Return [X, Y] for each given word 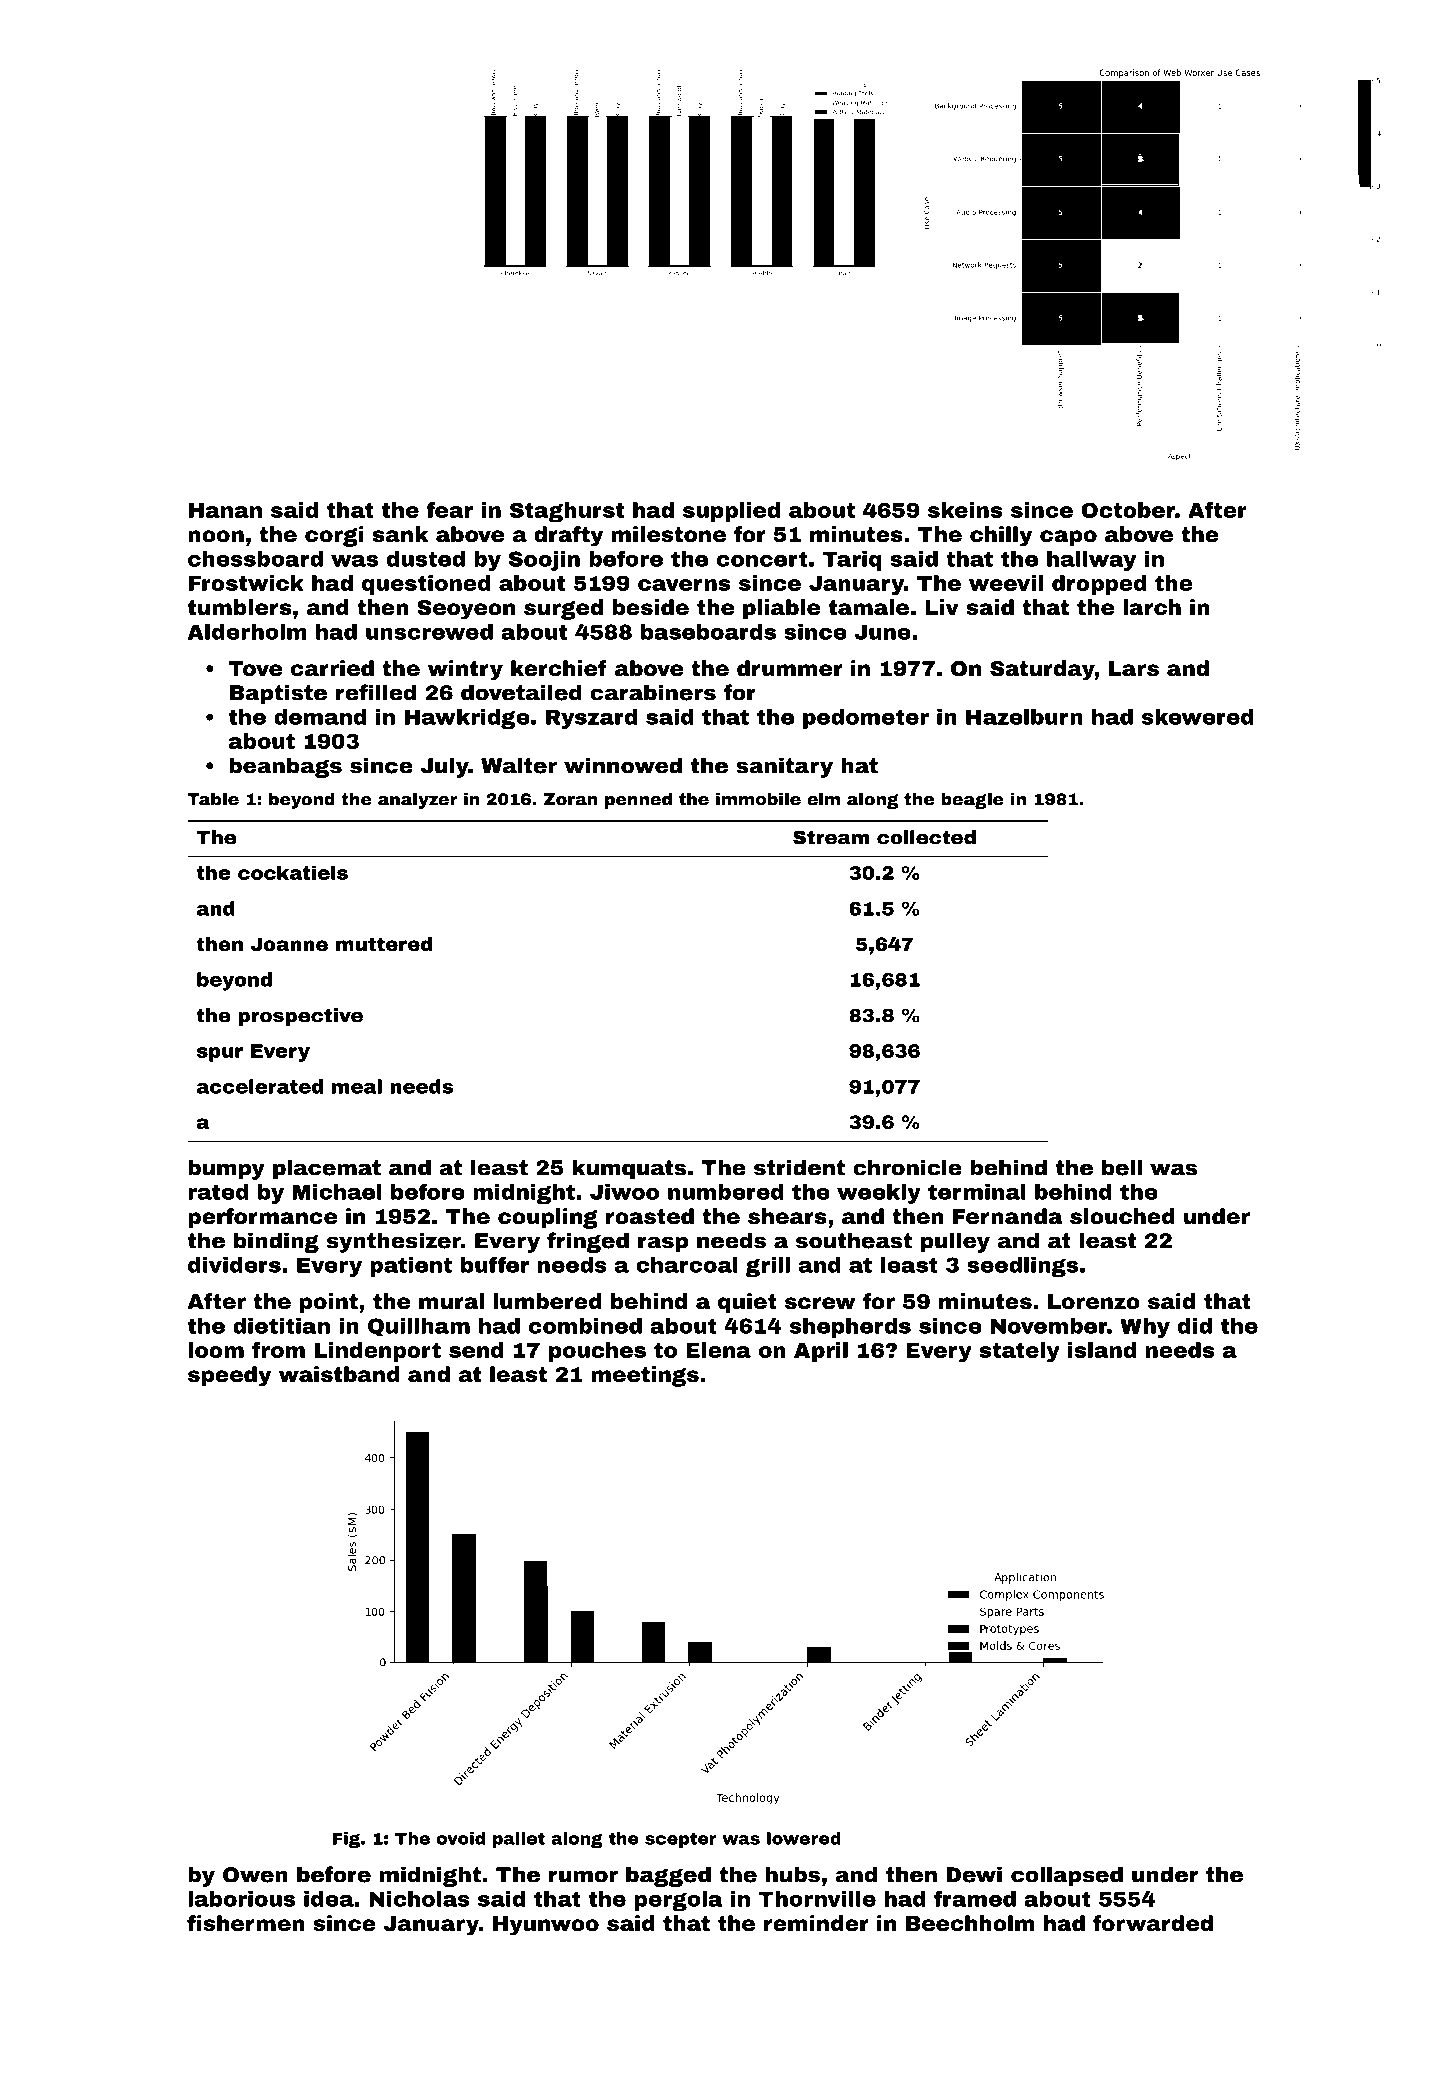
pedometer [866, 719]
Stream [831, 837]
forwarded [1153, 1923]
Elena [718, 1350]
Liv [942, 607]
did [1195, 1326]
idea [329, 1899]
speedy [229, 1376]
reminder [816, 1923]
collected [926, 837]
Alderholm [247, 632]
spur [220, 1054]
